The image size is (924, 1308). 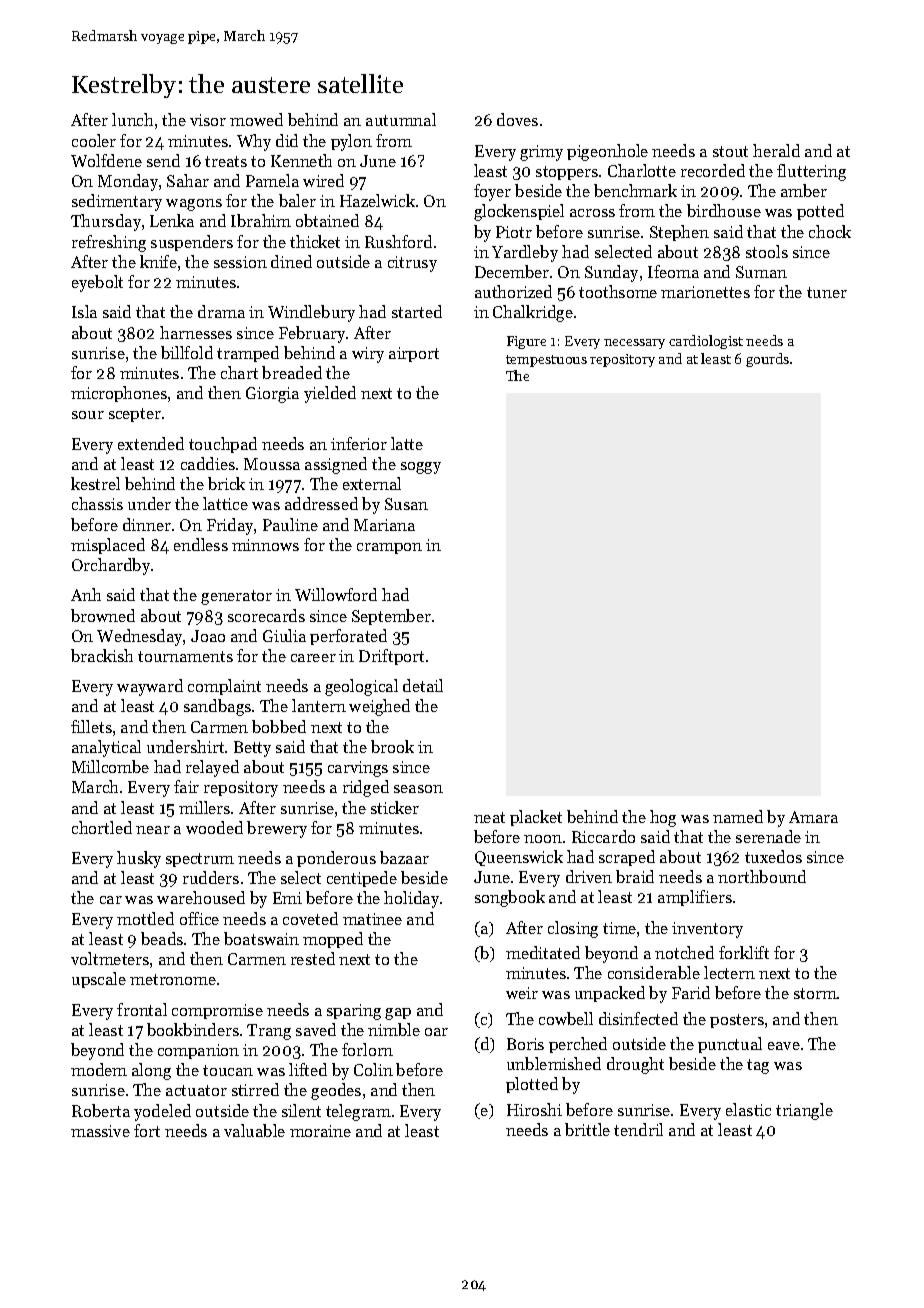 I want to click on stout, so click(x=730, y=151).
